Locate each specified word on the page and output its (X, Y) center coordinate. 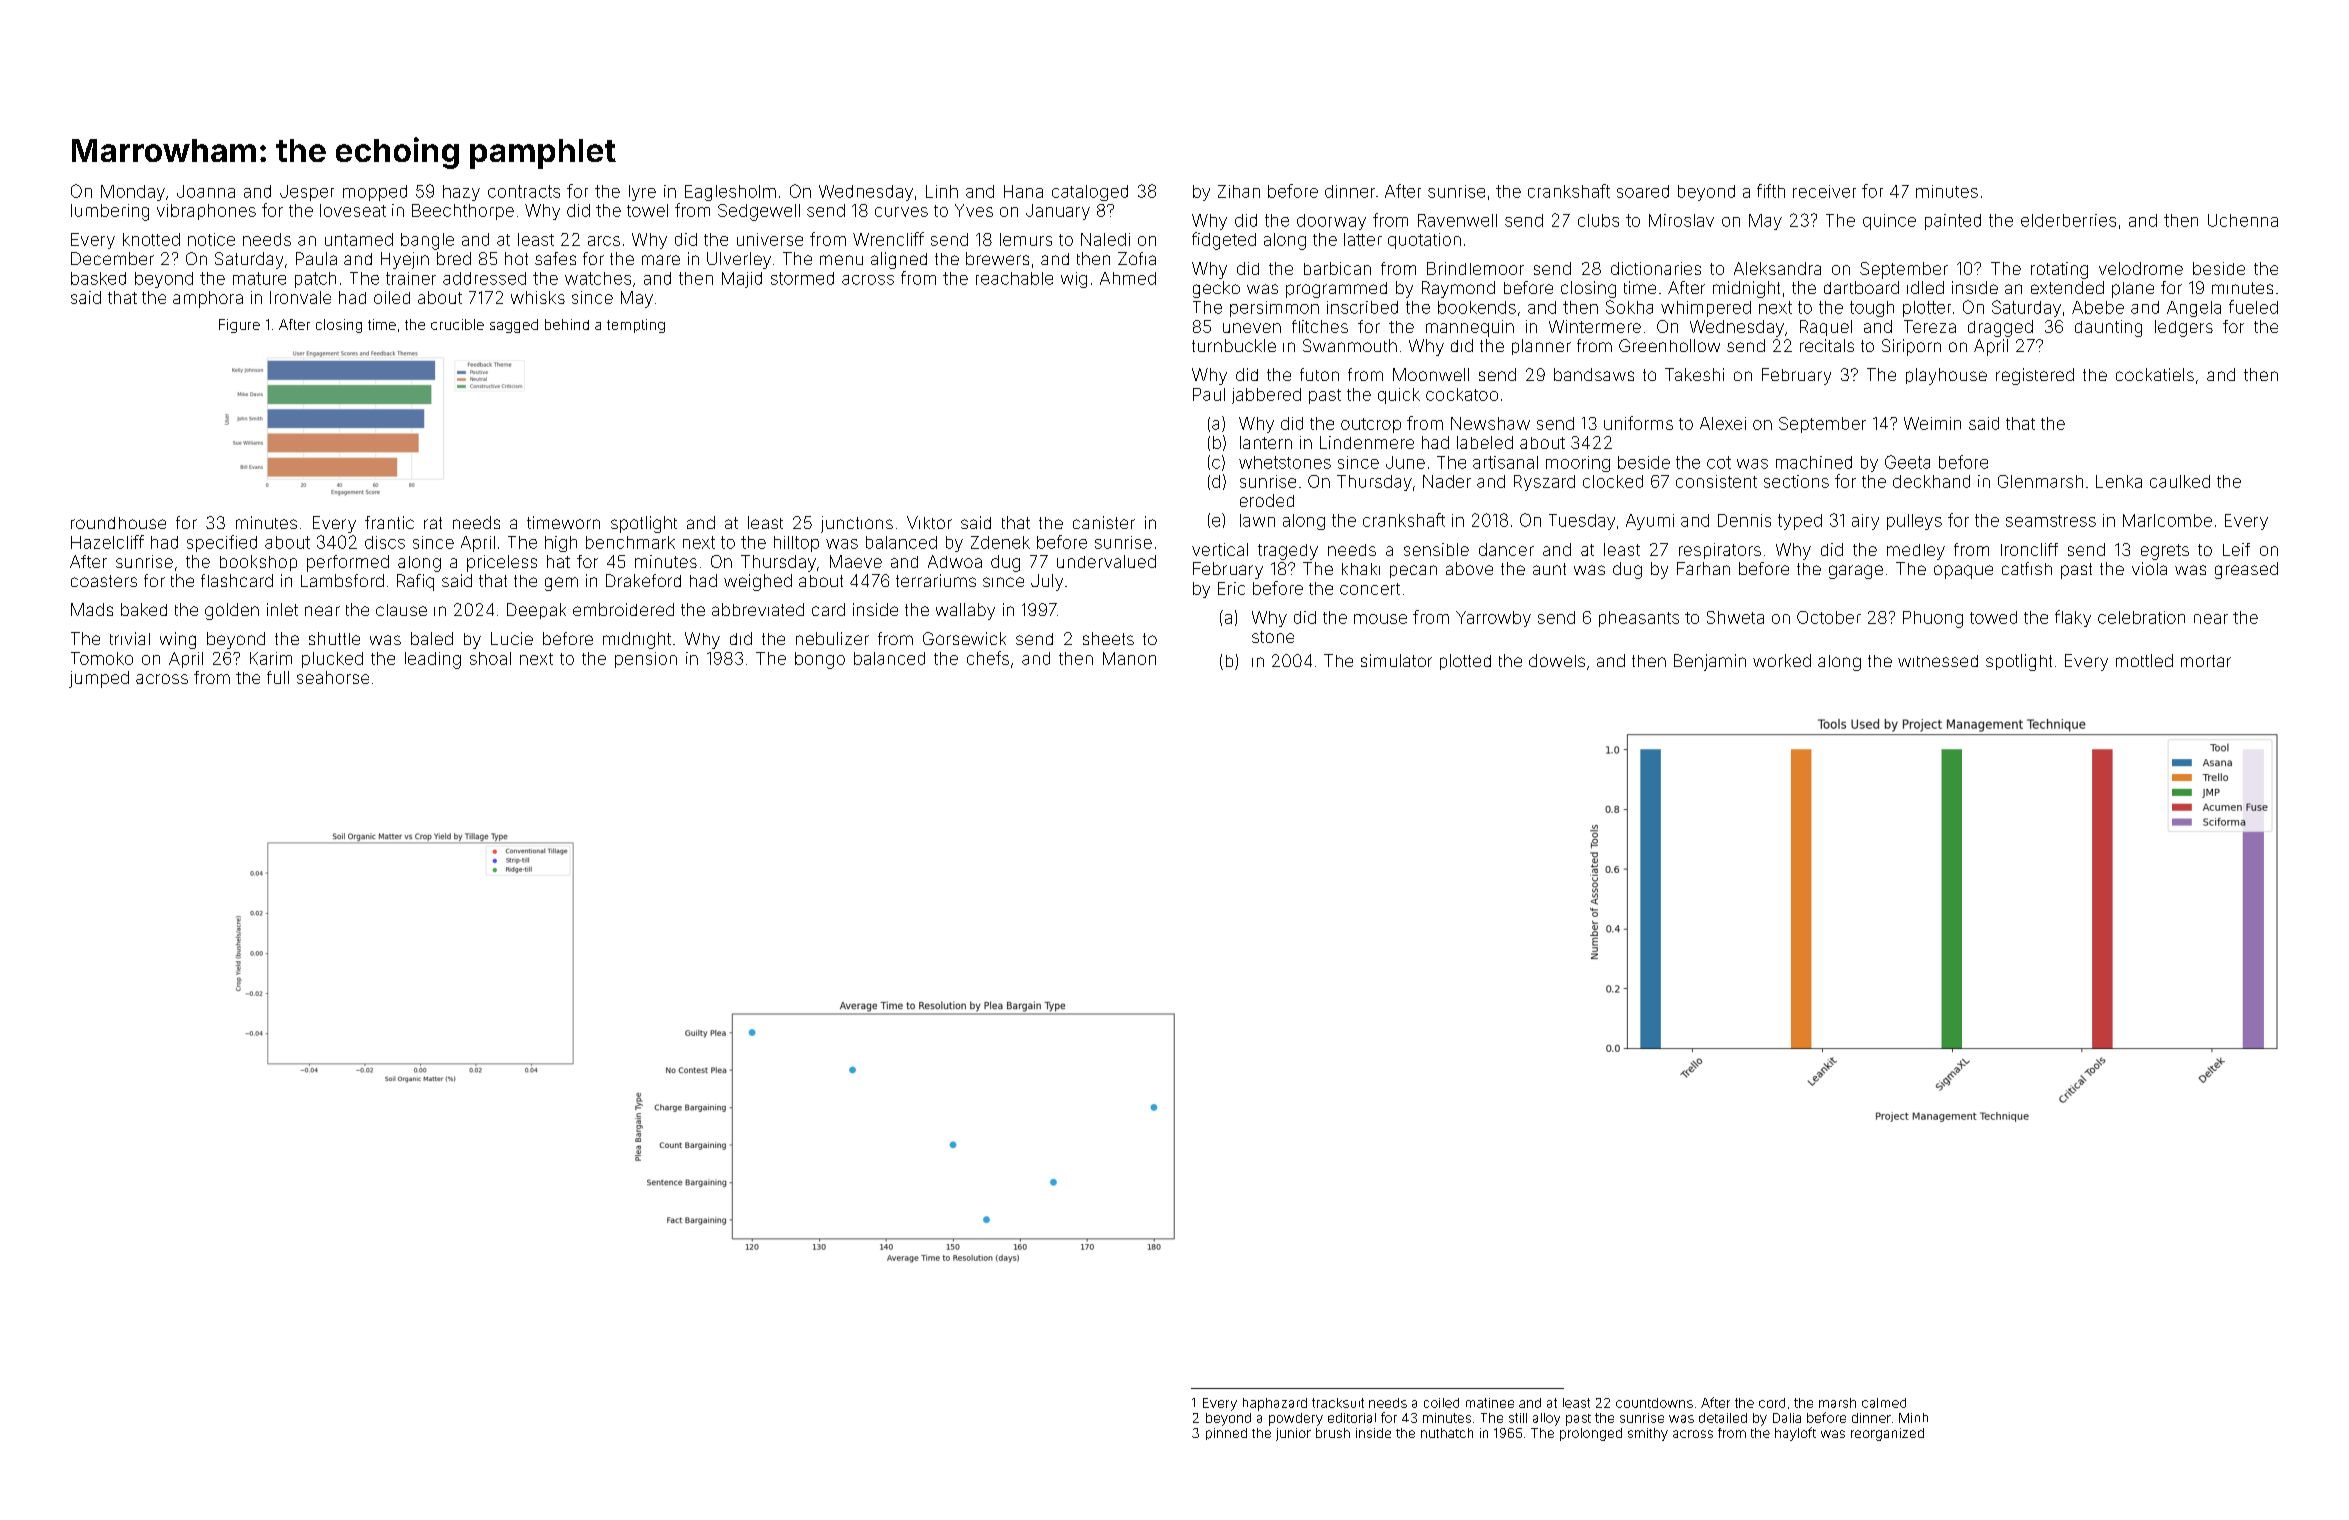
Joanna (206, 191)
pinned (1226, 1434)
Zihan (1239, 191)
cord (1772, 1403)
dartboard (1861, 287)
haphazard (1275, 1404)
